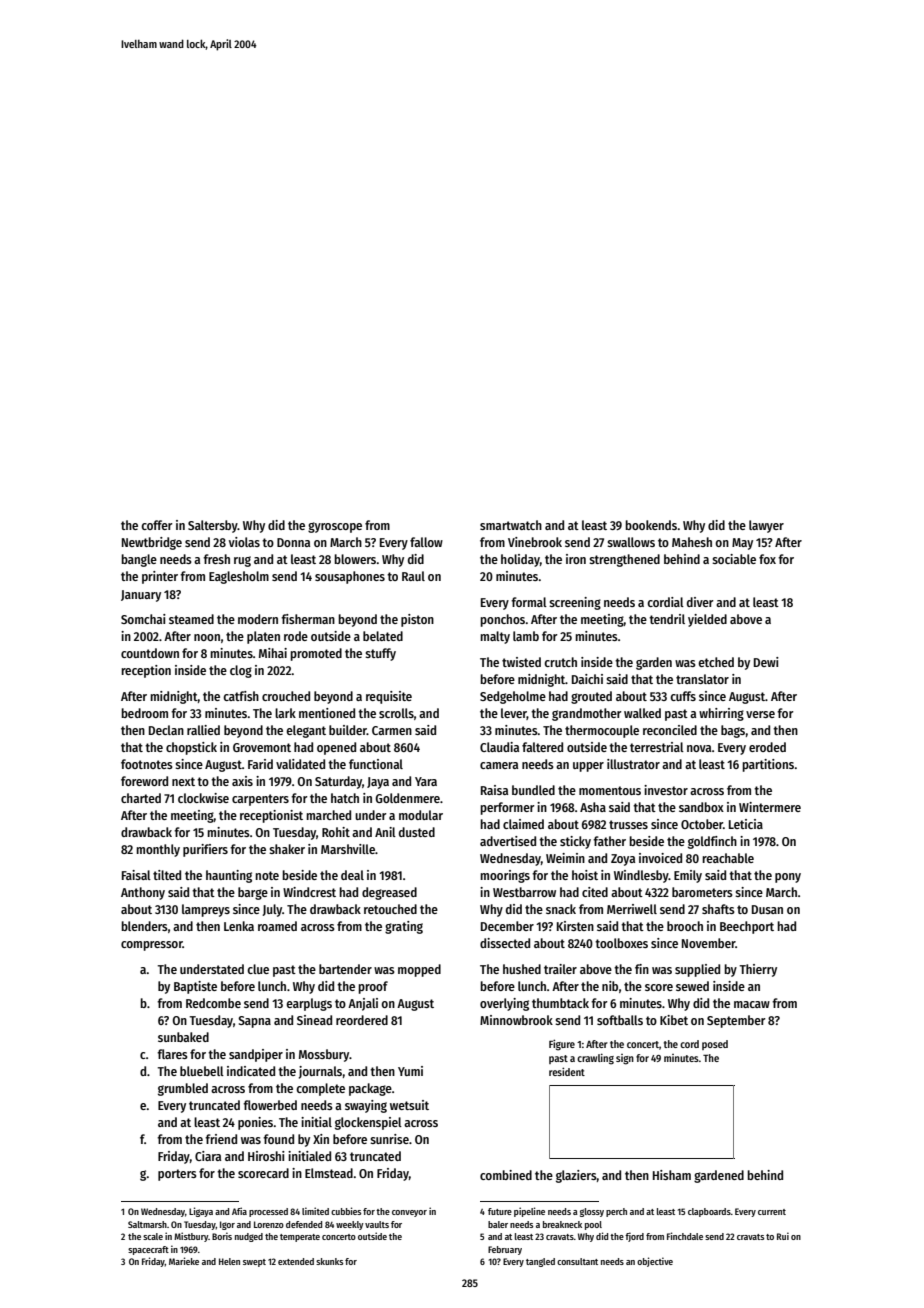 This screenshot has height=1308, width=924. What do you see at coordinates (221, 1139) in the screenshot?
I see `friend` at bounding box center [221, 1139].
